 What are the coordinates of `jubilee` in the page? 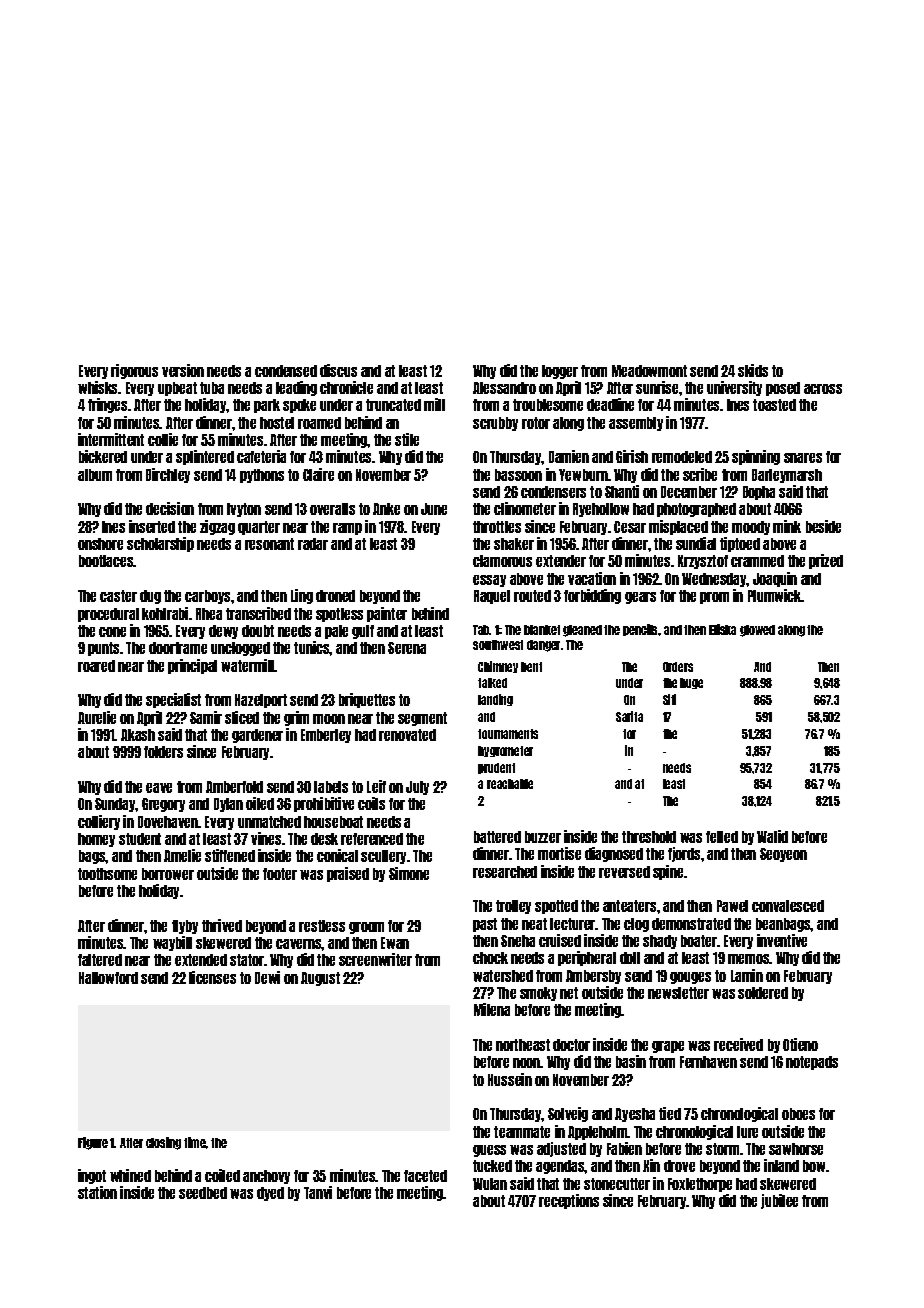 It's located at (779, 1201).
